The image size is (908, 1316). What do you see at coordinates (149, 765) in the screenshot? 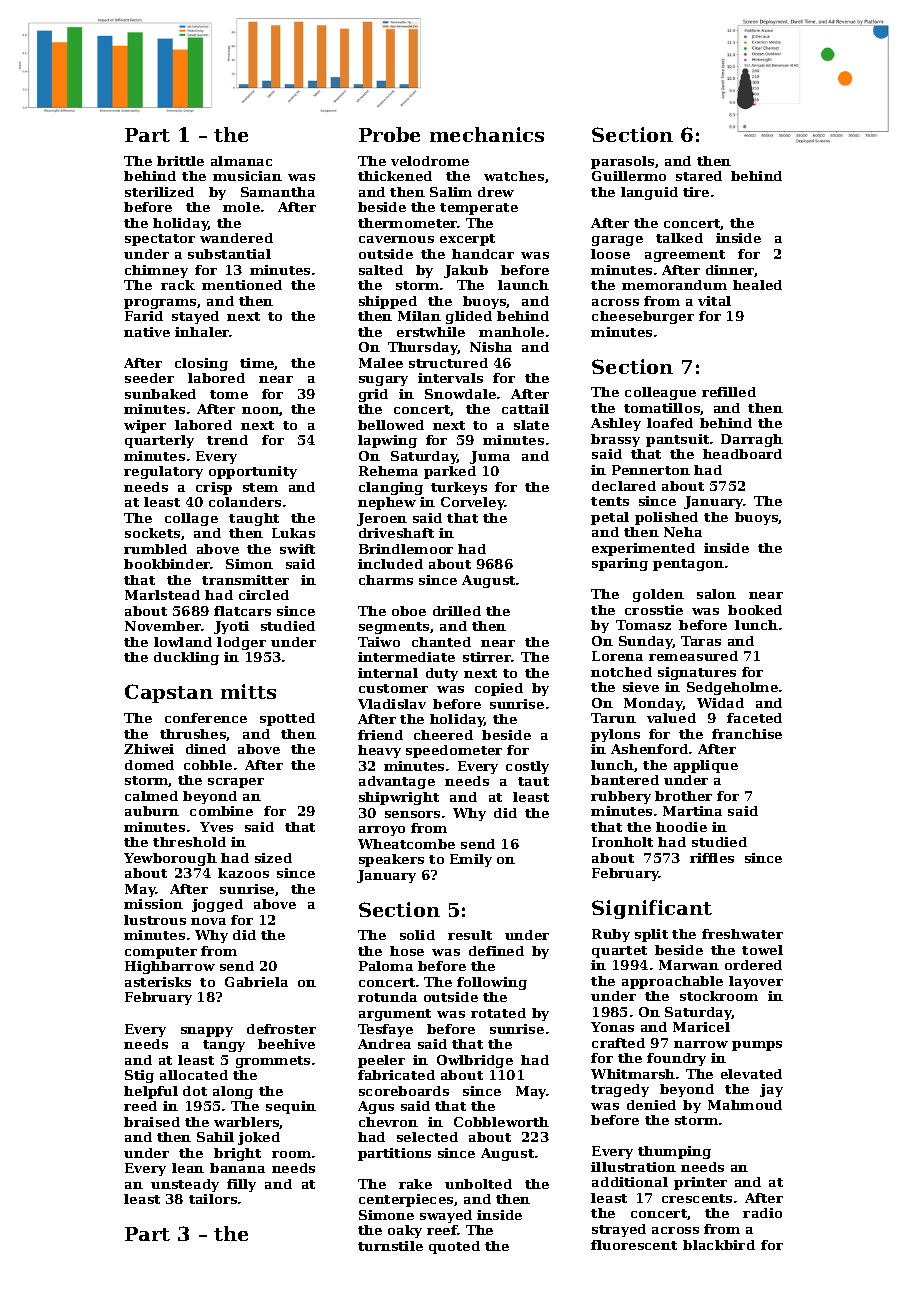
I see `domed` at bounding box center [149, 765].
